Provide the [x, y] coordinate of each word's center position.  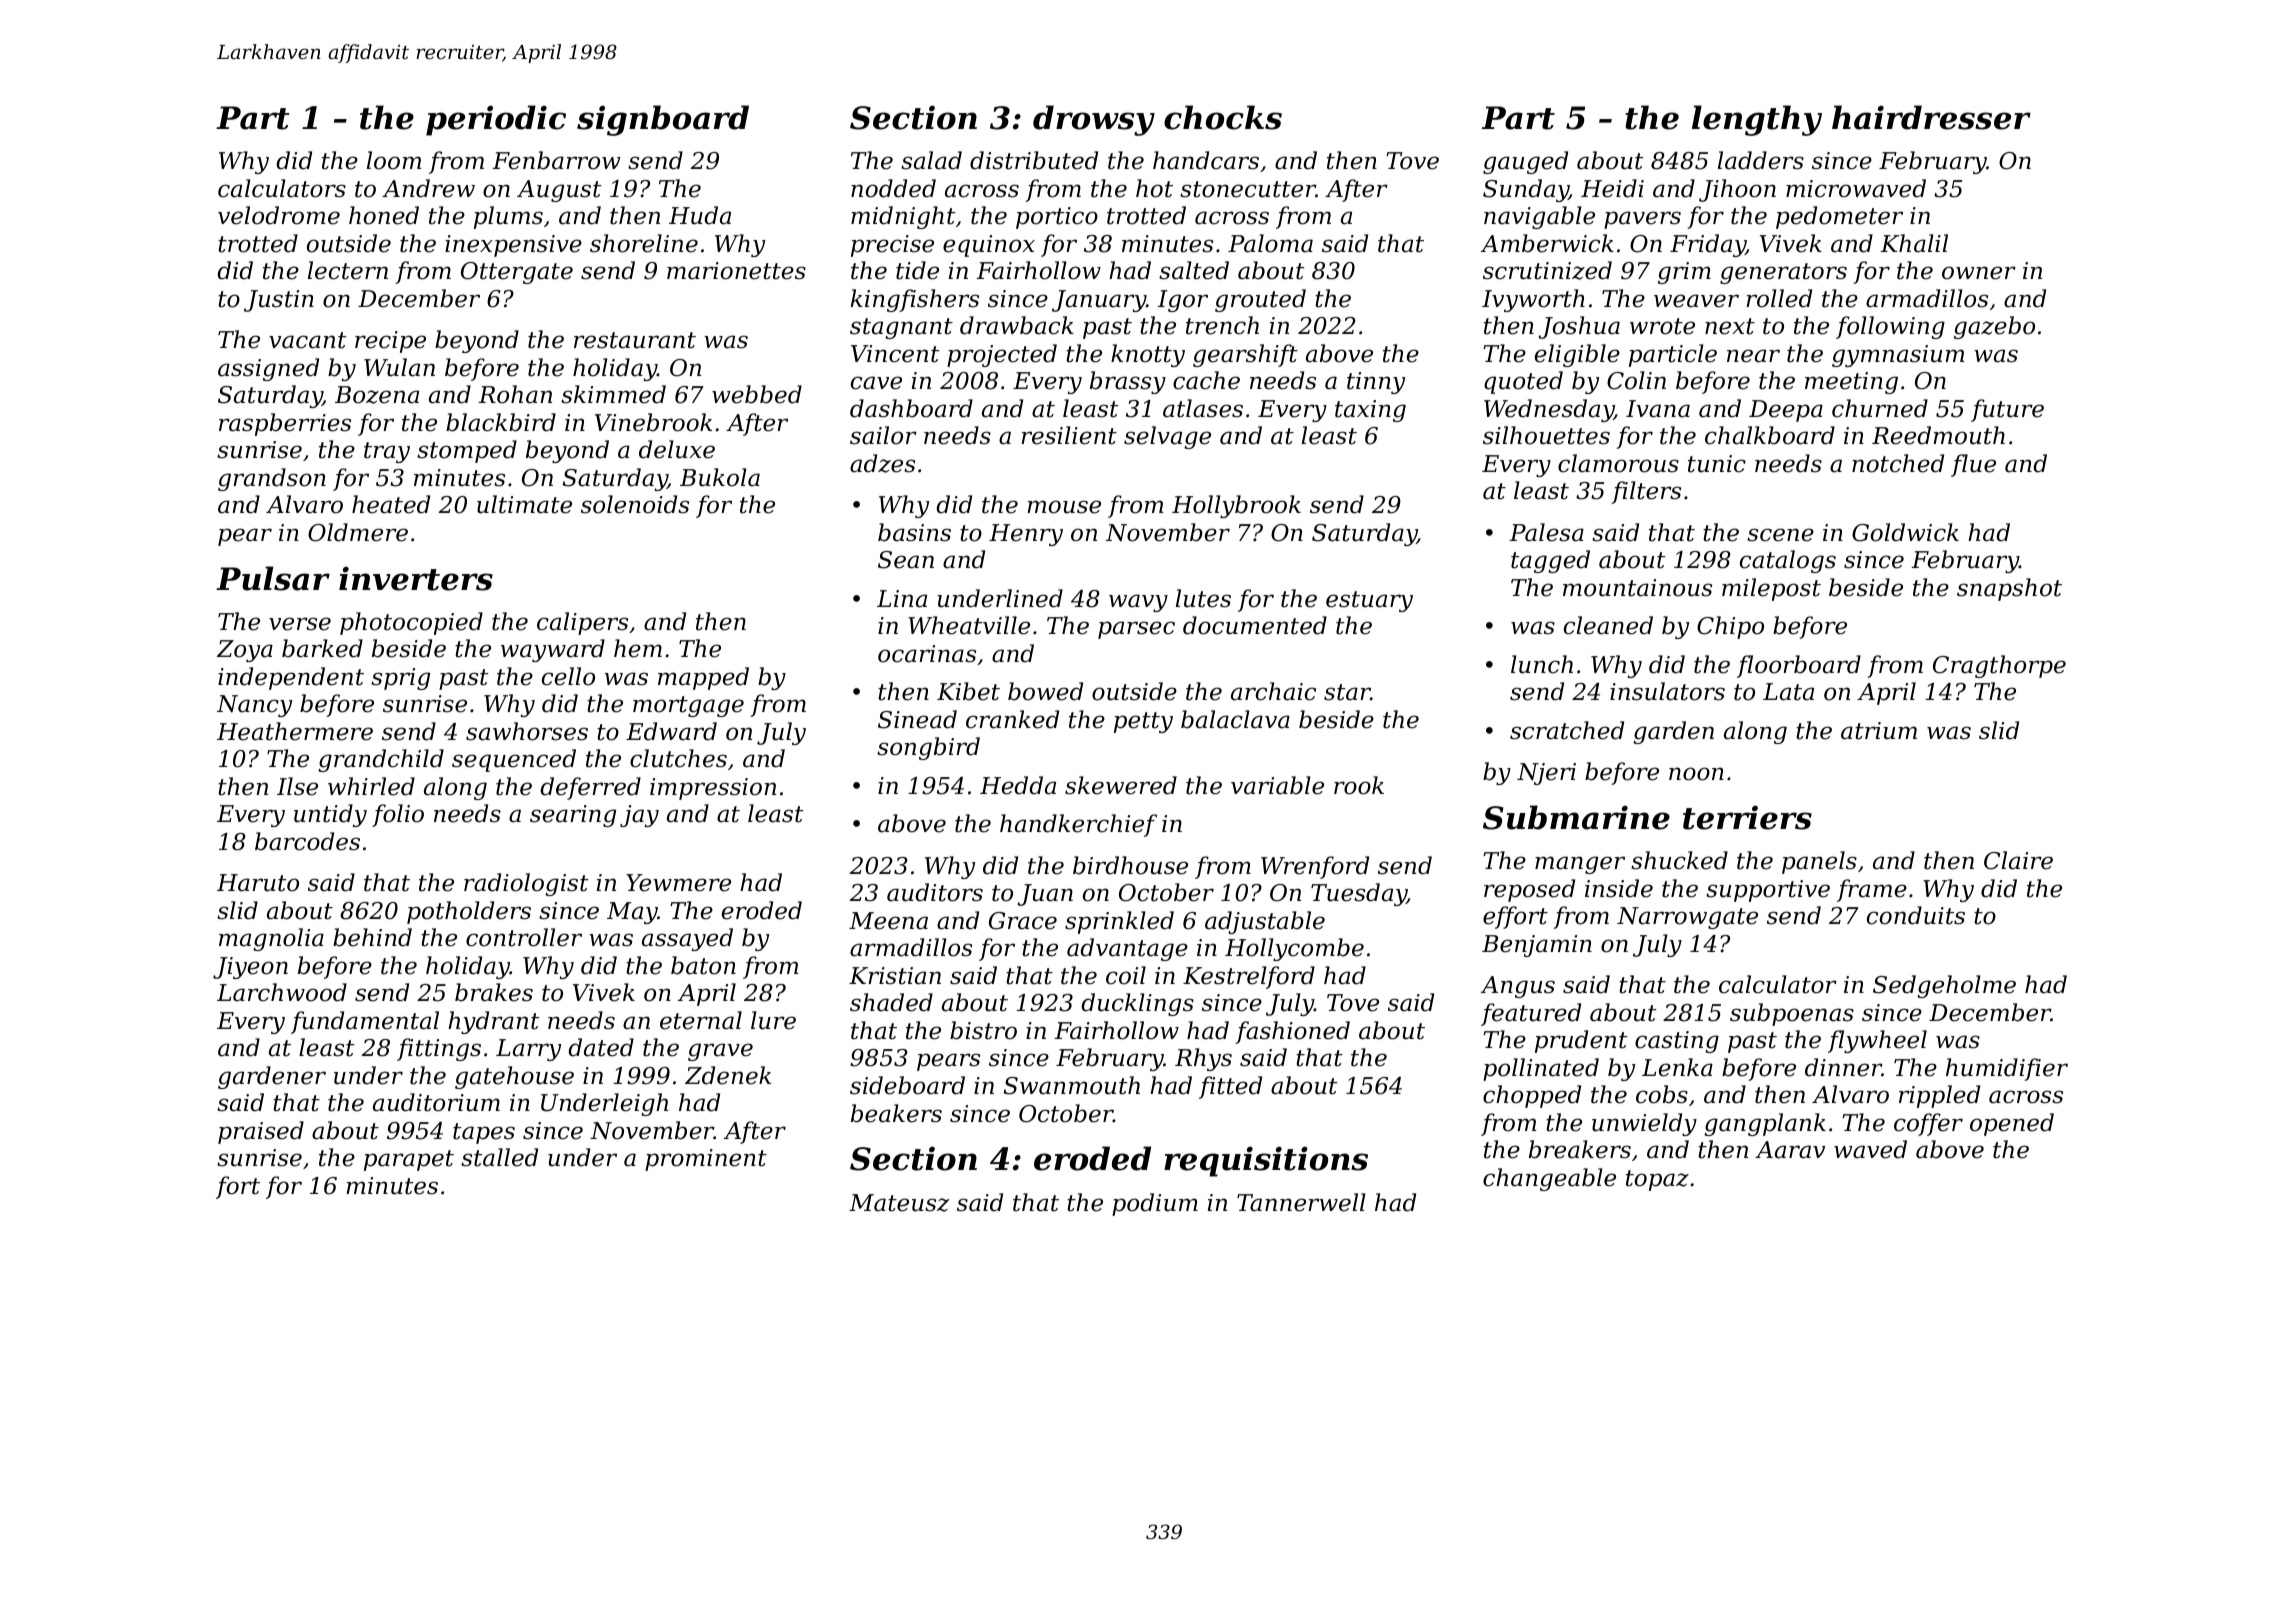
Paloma [1270, 243]
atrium [1879, 731]
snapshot [2009, 589]
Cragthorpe [1999, 666]
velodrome [279, 215]
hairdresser [1931, 117]
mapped [703, 678]
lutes [1203, 598]
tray [387, 452]
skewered [1121, 785]
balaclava [1235, 719]
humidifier [2007, 1069]
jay [639, 816]
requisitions [1266, 1161]
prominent [706, 1160]
